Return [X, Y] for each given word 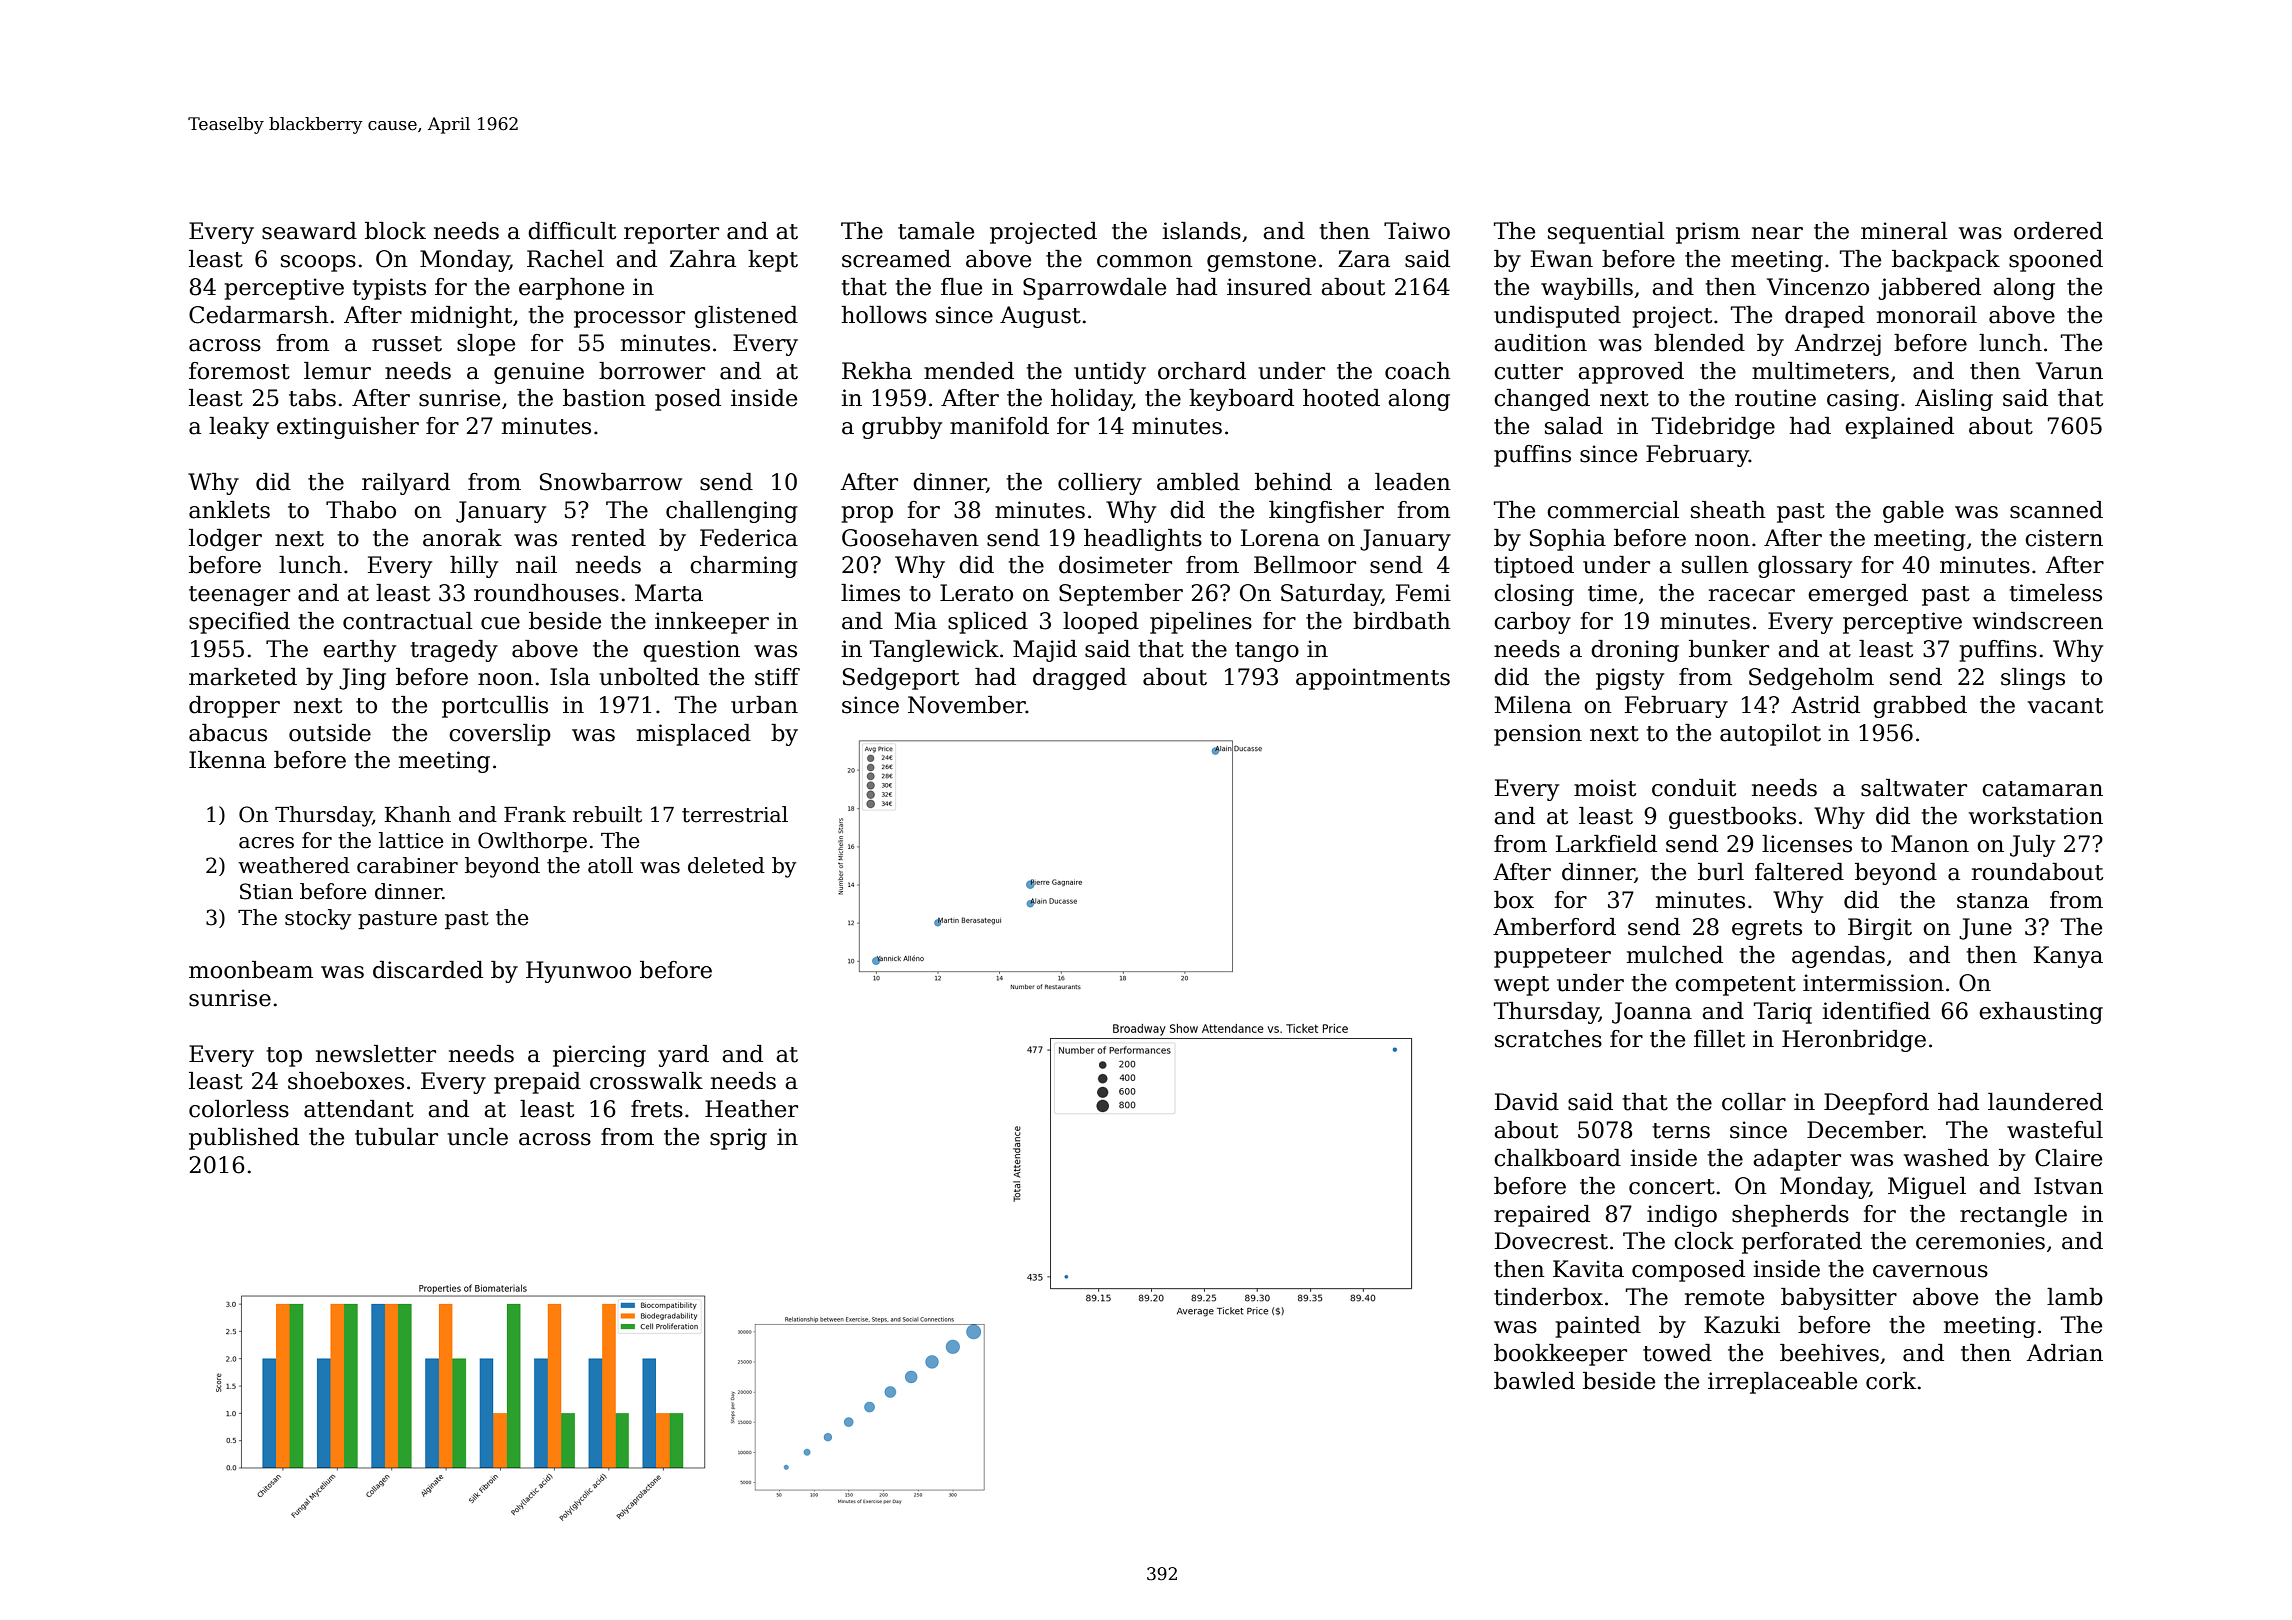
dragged [1080, 679]
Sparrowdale [1094, 289]
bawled [1534, 1381]
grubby [902, 428]
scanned [2056, 510]
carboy [1532, 623]
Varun [2069, 371]
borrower [652, 371]
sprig [738, 1139]
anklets [229, 510]
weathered [294, 865]
